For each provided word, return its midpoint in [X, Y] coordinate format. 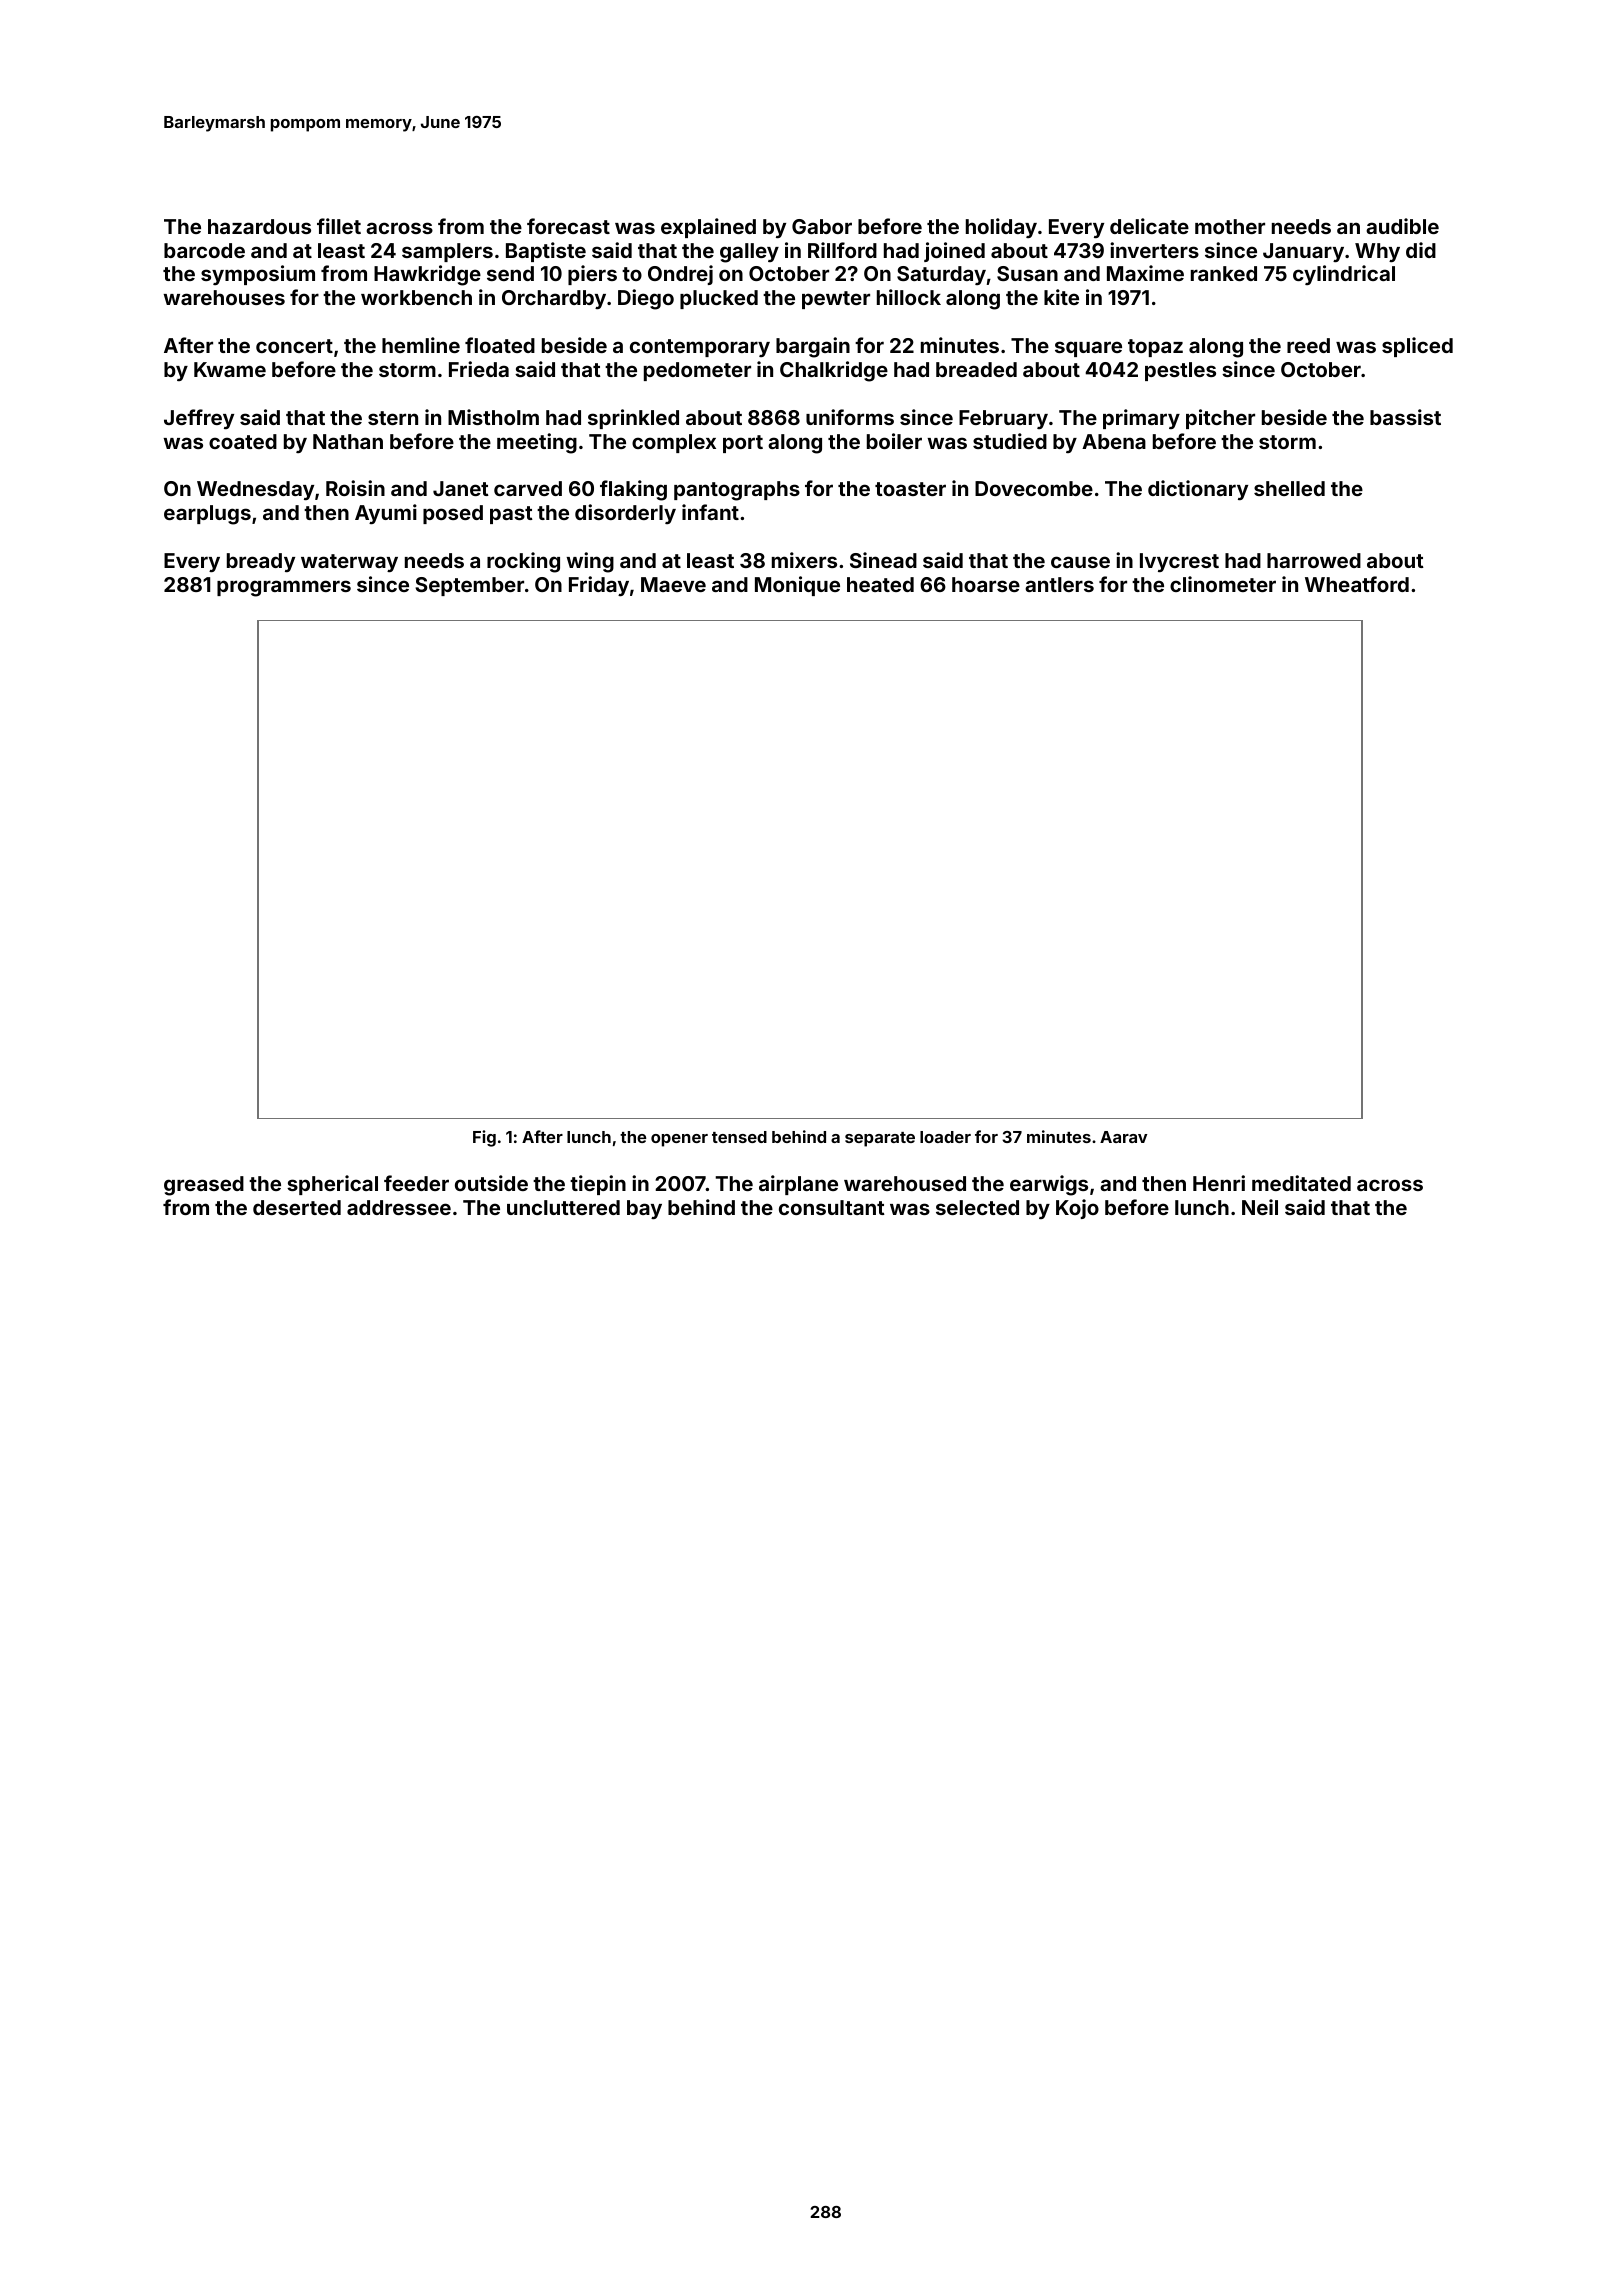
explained [708, 228]
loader [945, 1137]
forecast [568, 226]
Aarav [1123, 1137]
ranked [1224, 273]
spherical [332, 1185]
